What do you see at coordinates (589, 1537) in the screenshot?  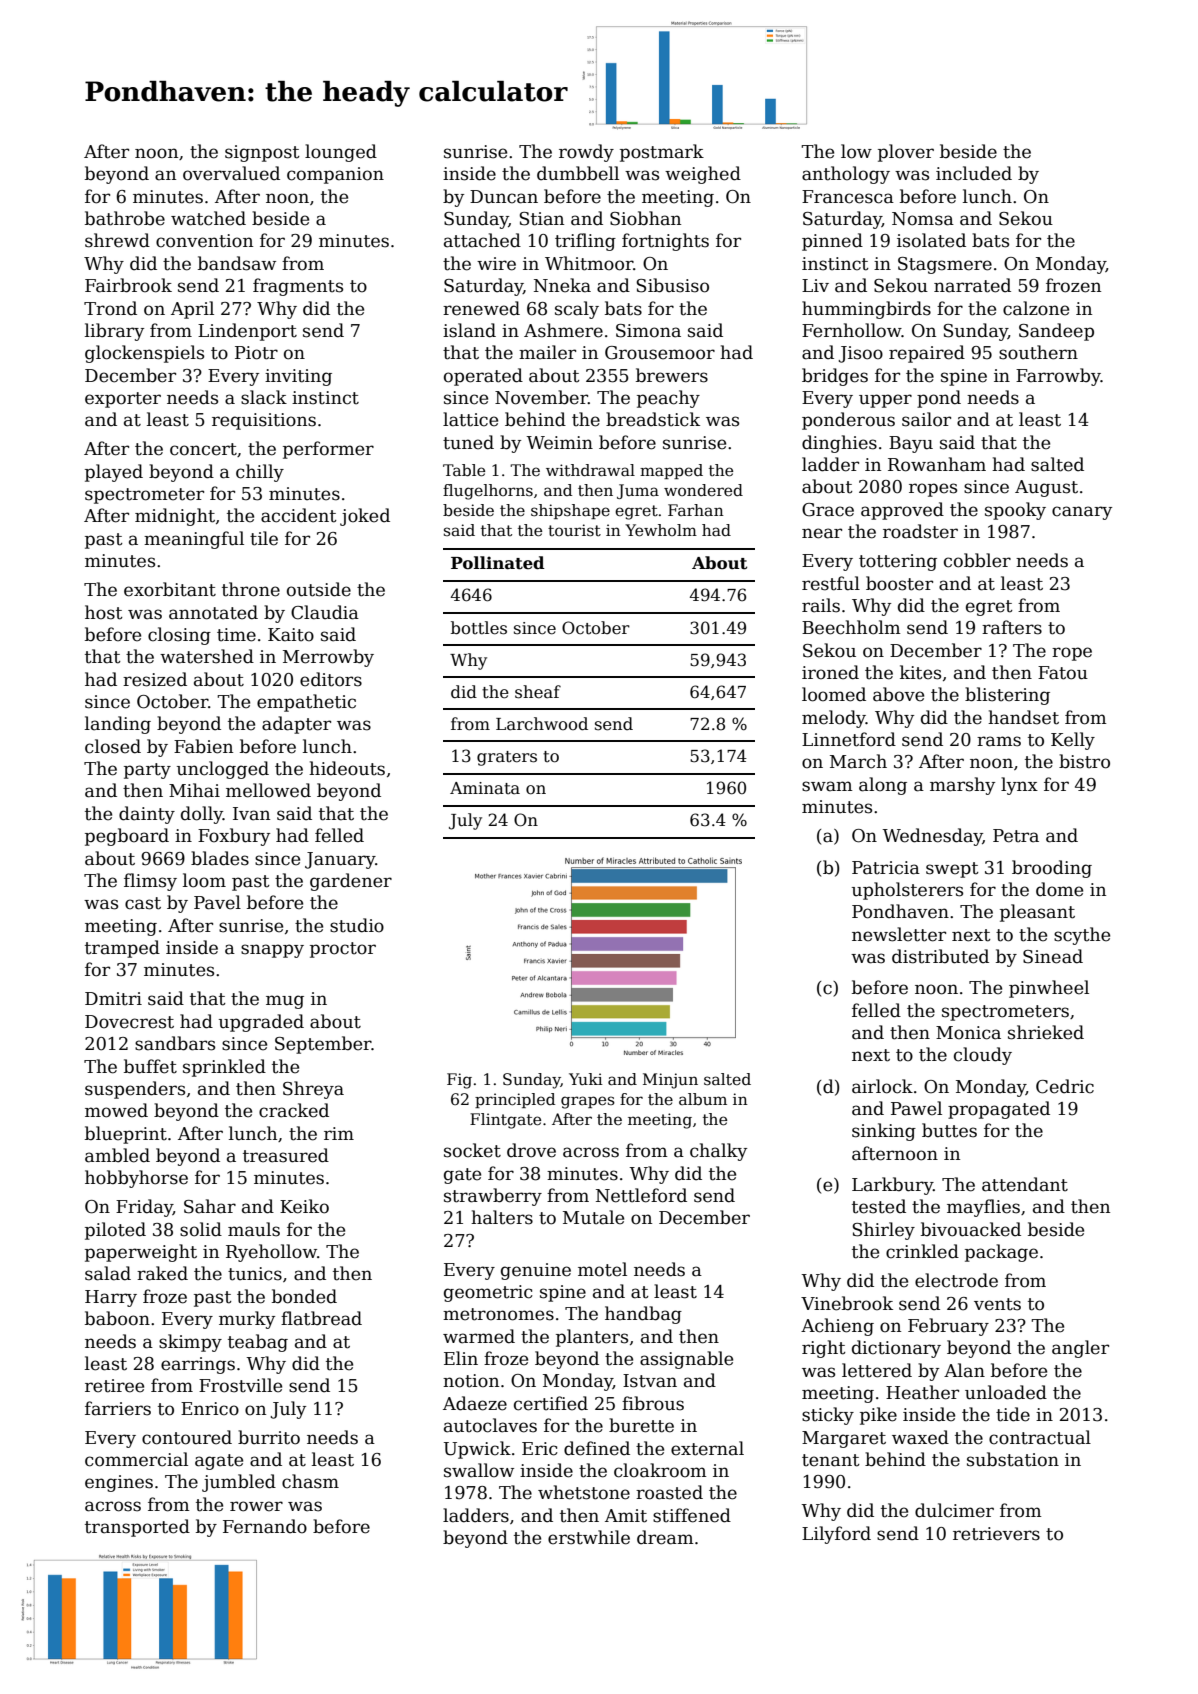 I see `erstwhile` at bounding box center [589, 1537].
